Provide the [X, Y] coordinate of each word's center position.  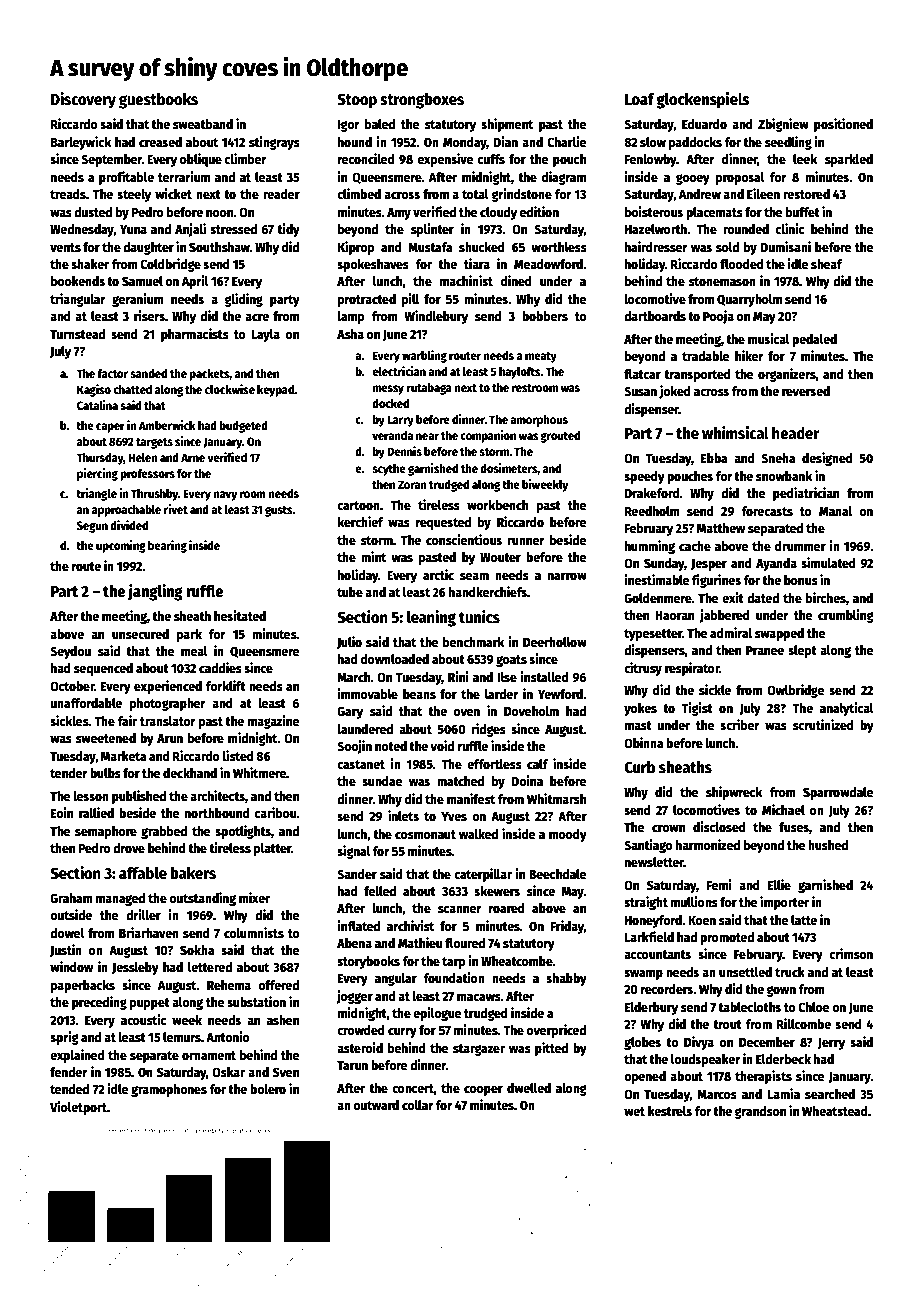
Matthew [721, 528]
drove [129, 848]
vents [65, 247]
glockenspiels [703, 100]
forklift [226, 685]
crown [668, 828]
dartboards [655, 316]
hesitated [240, 615]
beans [419, 694]
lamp [351, 317]
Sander [357, 874]
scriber [740, 724]
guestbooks [158, 101]
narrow [567, 576]
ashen [283, 1020]
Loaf [640, 99]
